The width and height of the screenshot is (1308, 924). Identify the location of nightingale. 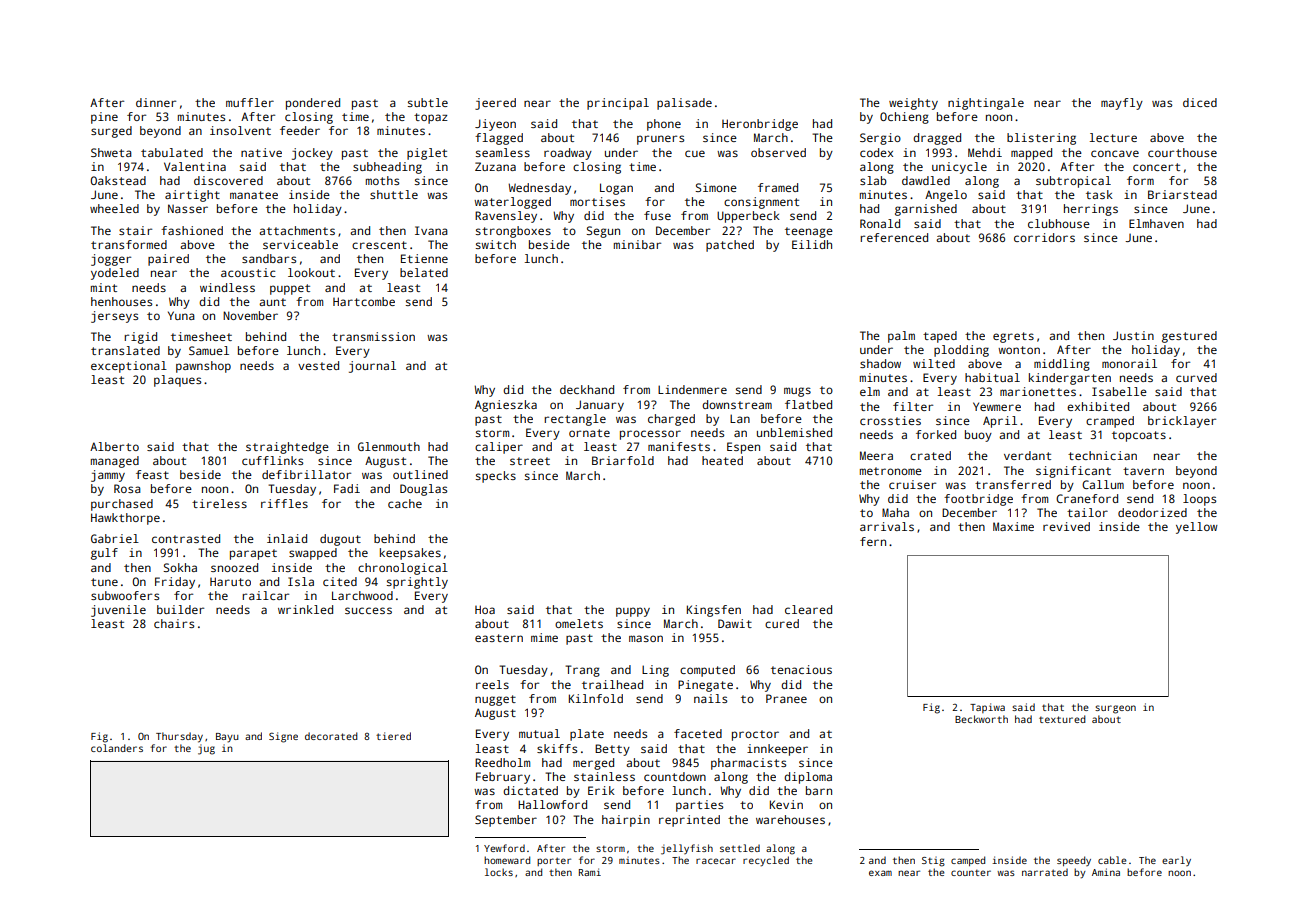
(986, 104).
